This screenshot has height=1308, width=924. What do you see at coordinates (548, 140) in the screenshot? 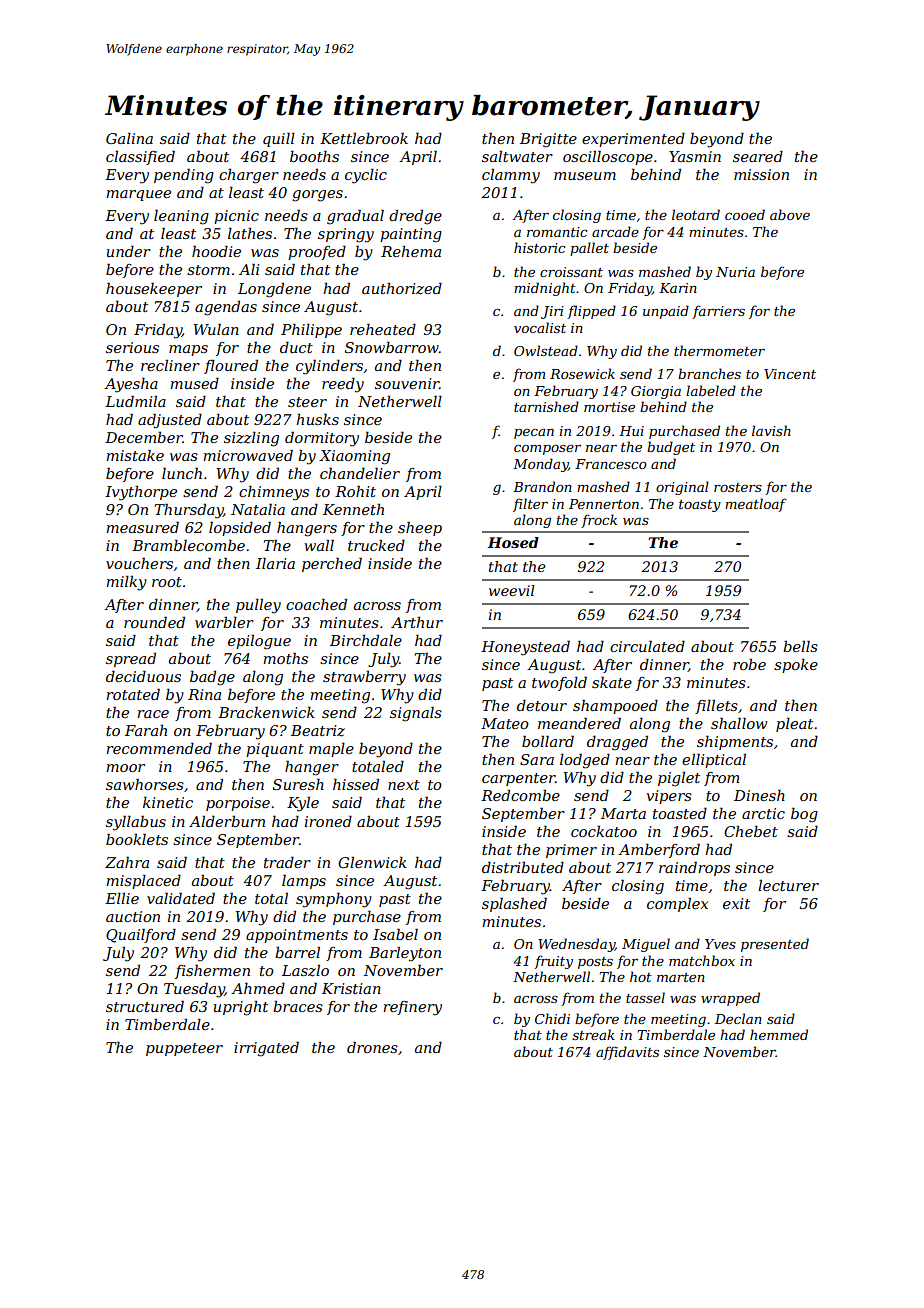
I see `Brigitte` at bounding box center [548, 140].
